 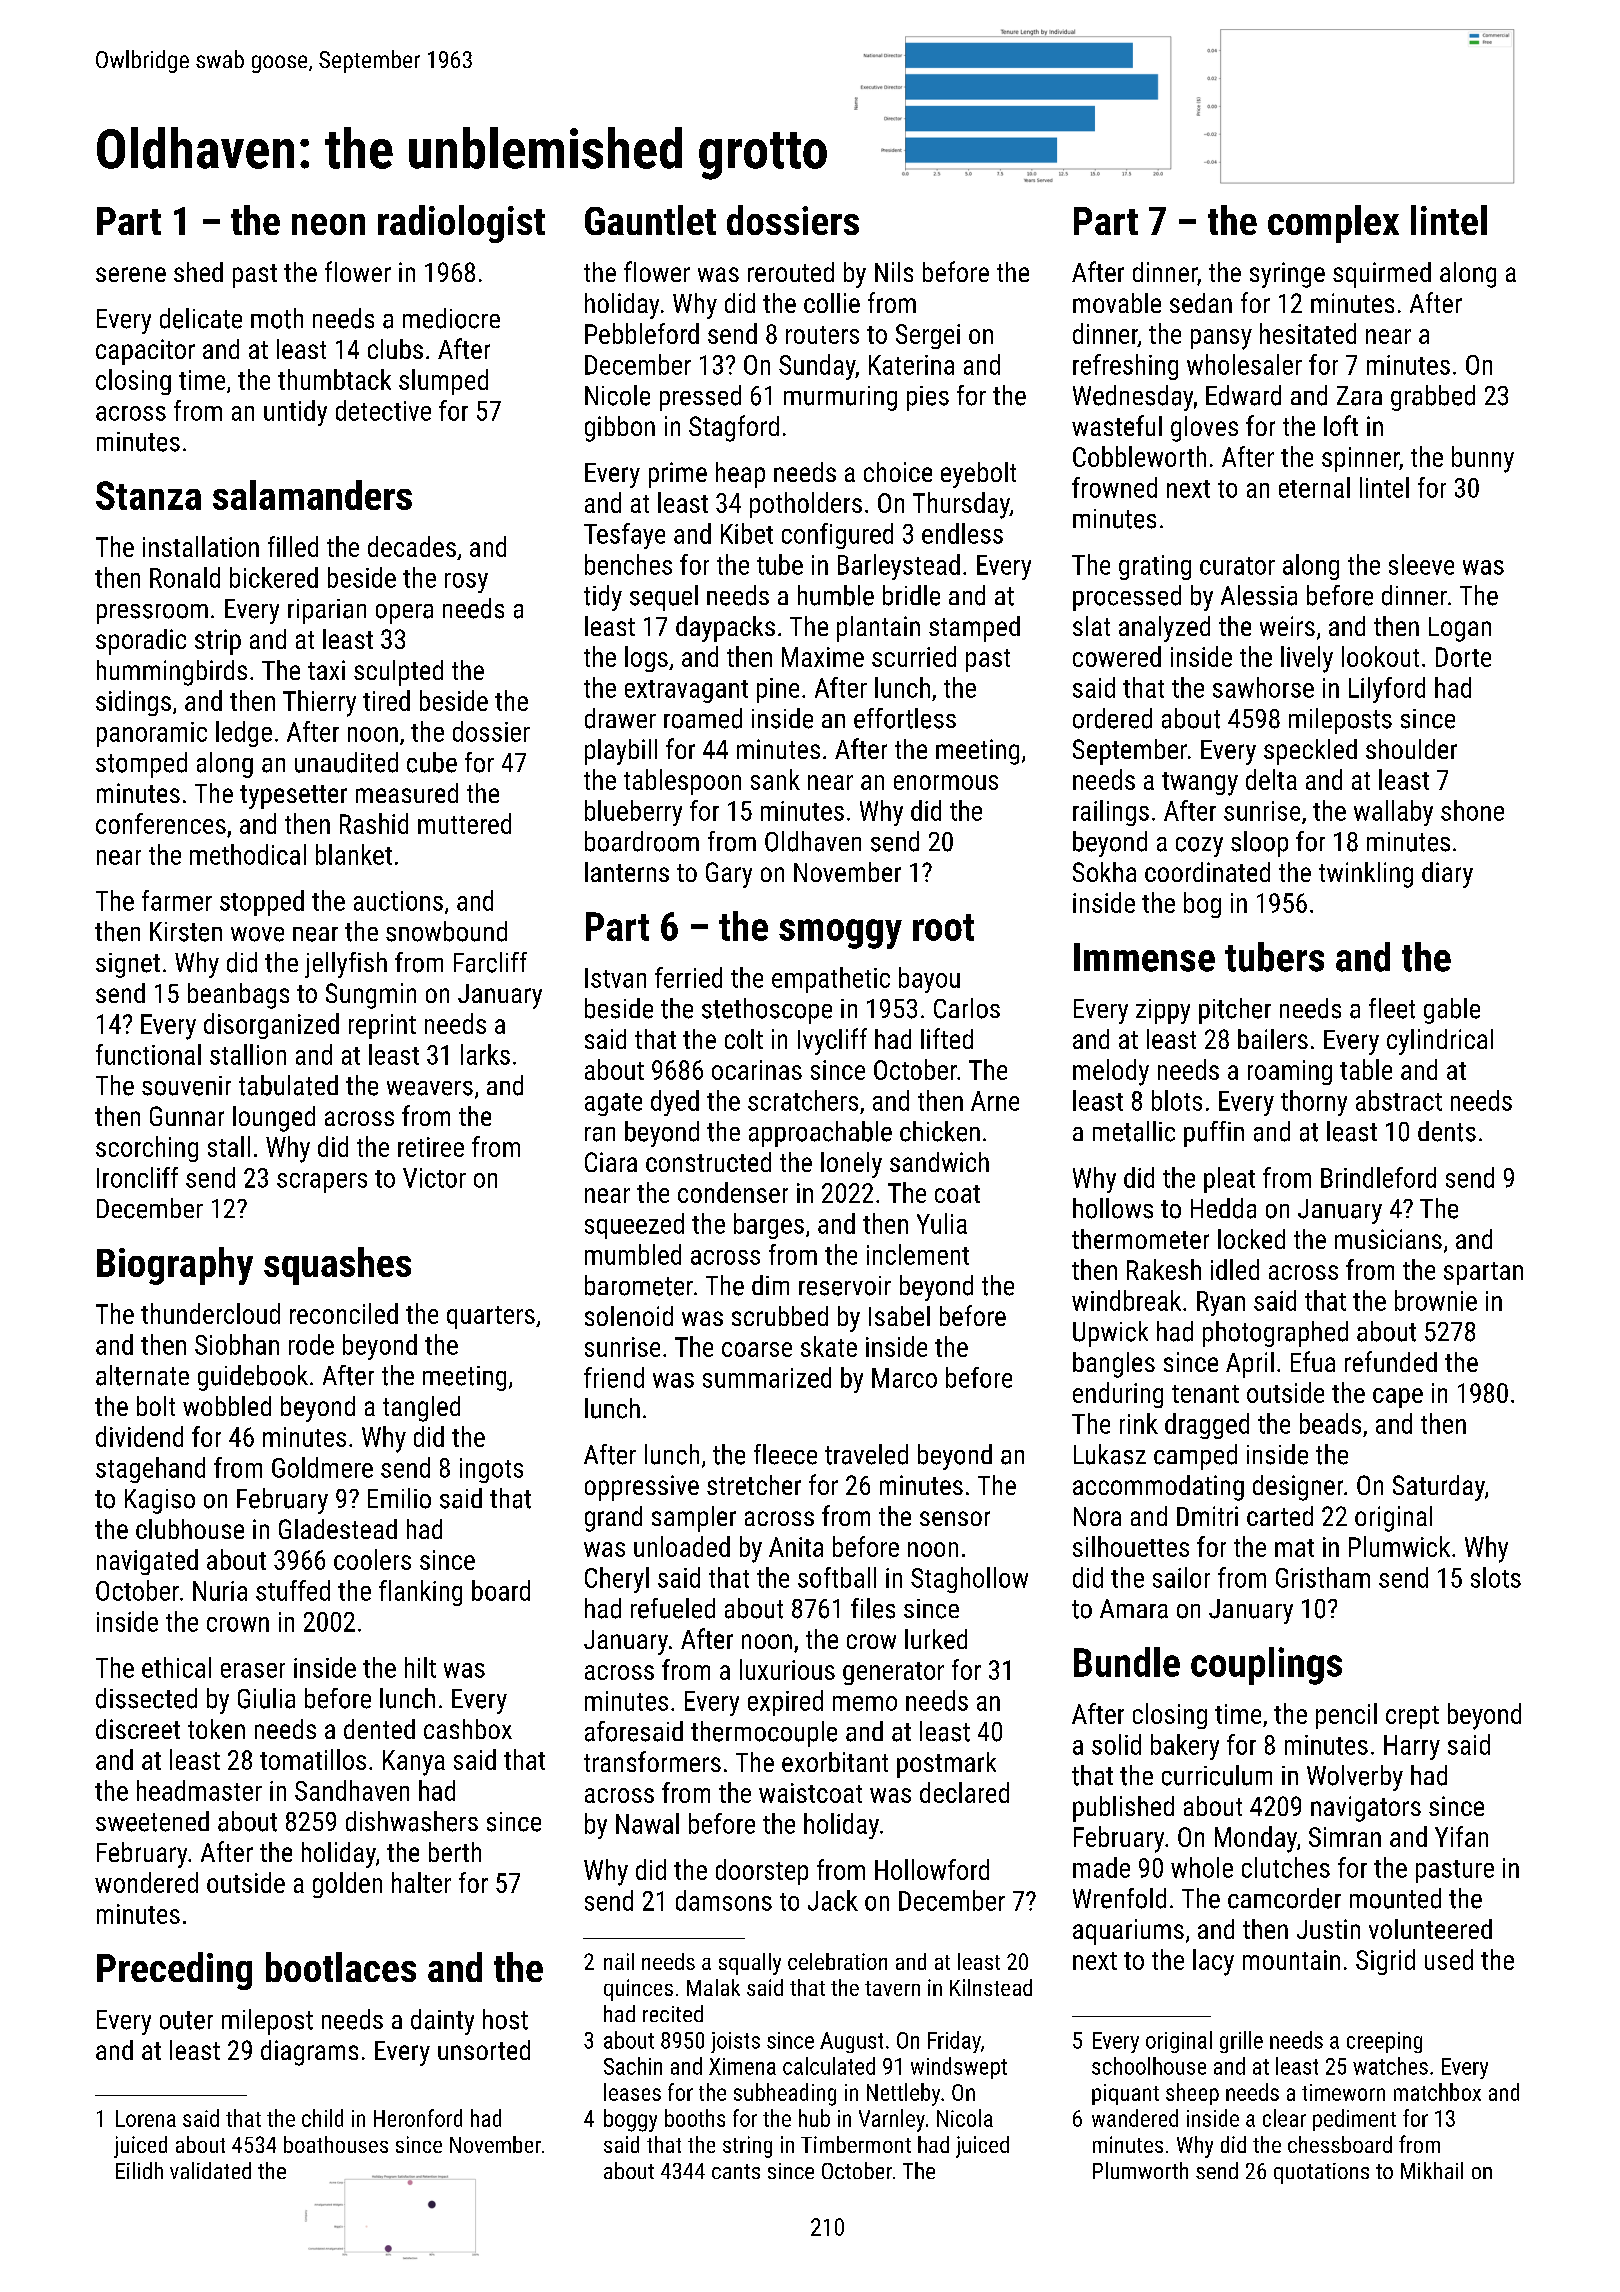 What do you see at coordinates (1259, 844) in the screenshot?
I see `sloop` at bounding box center [1259, 844].
